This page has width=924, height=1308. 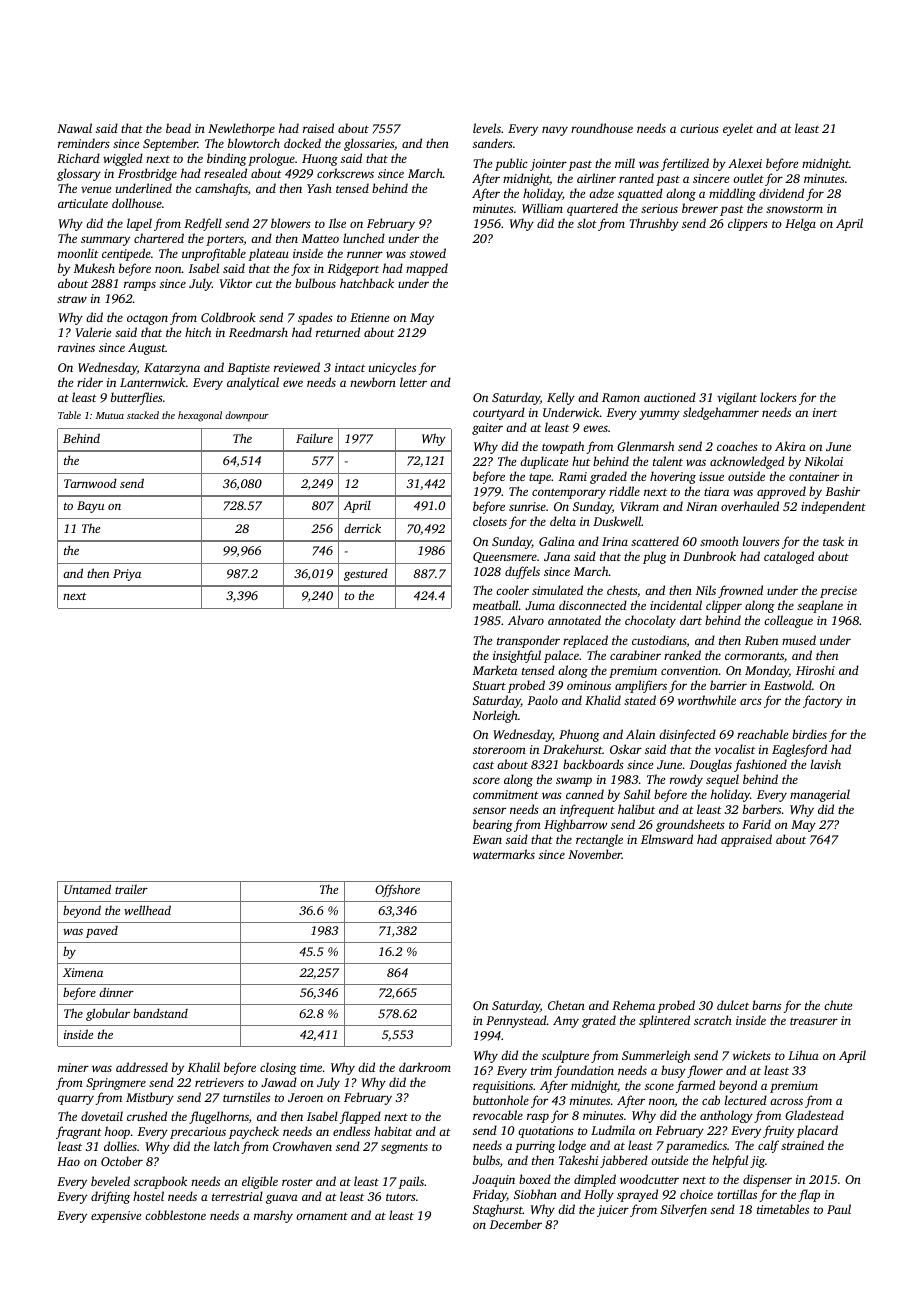 I want to click on seaplane, so click(x=820, y=606).
